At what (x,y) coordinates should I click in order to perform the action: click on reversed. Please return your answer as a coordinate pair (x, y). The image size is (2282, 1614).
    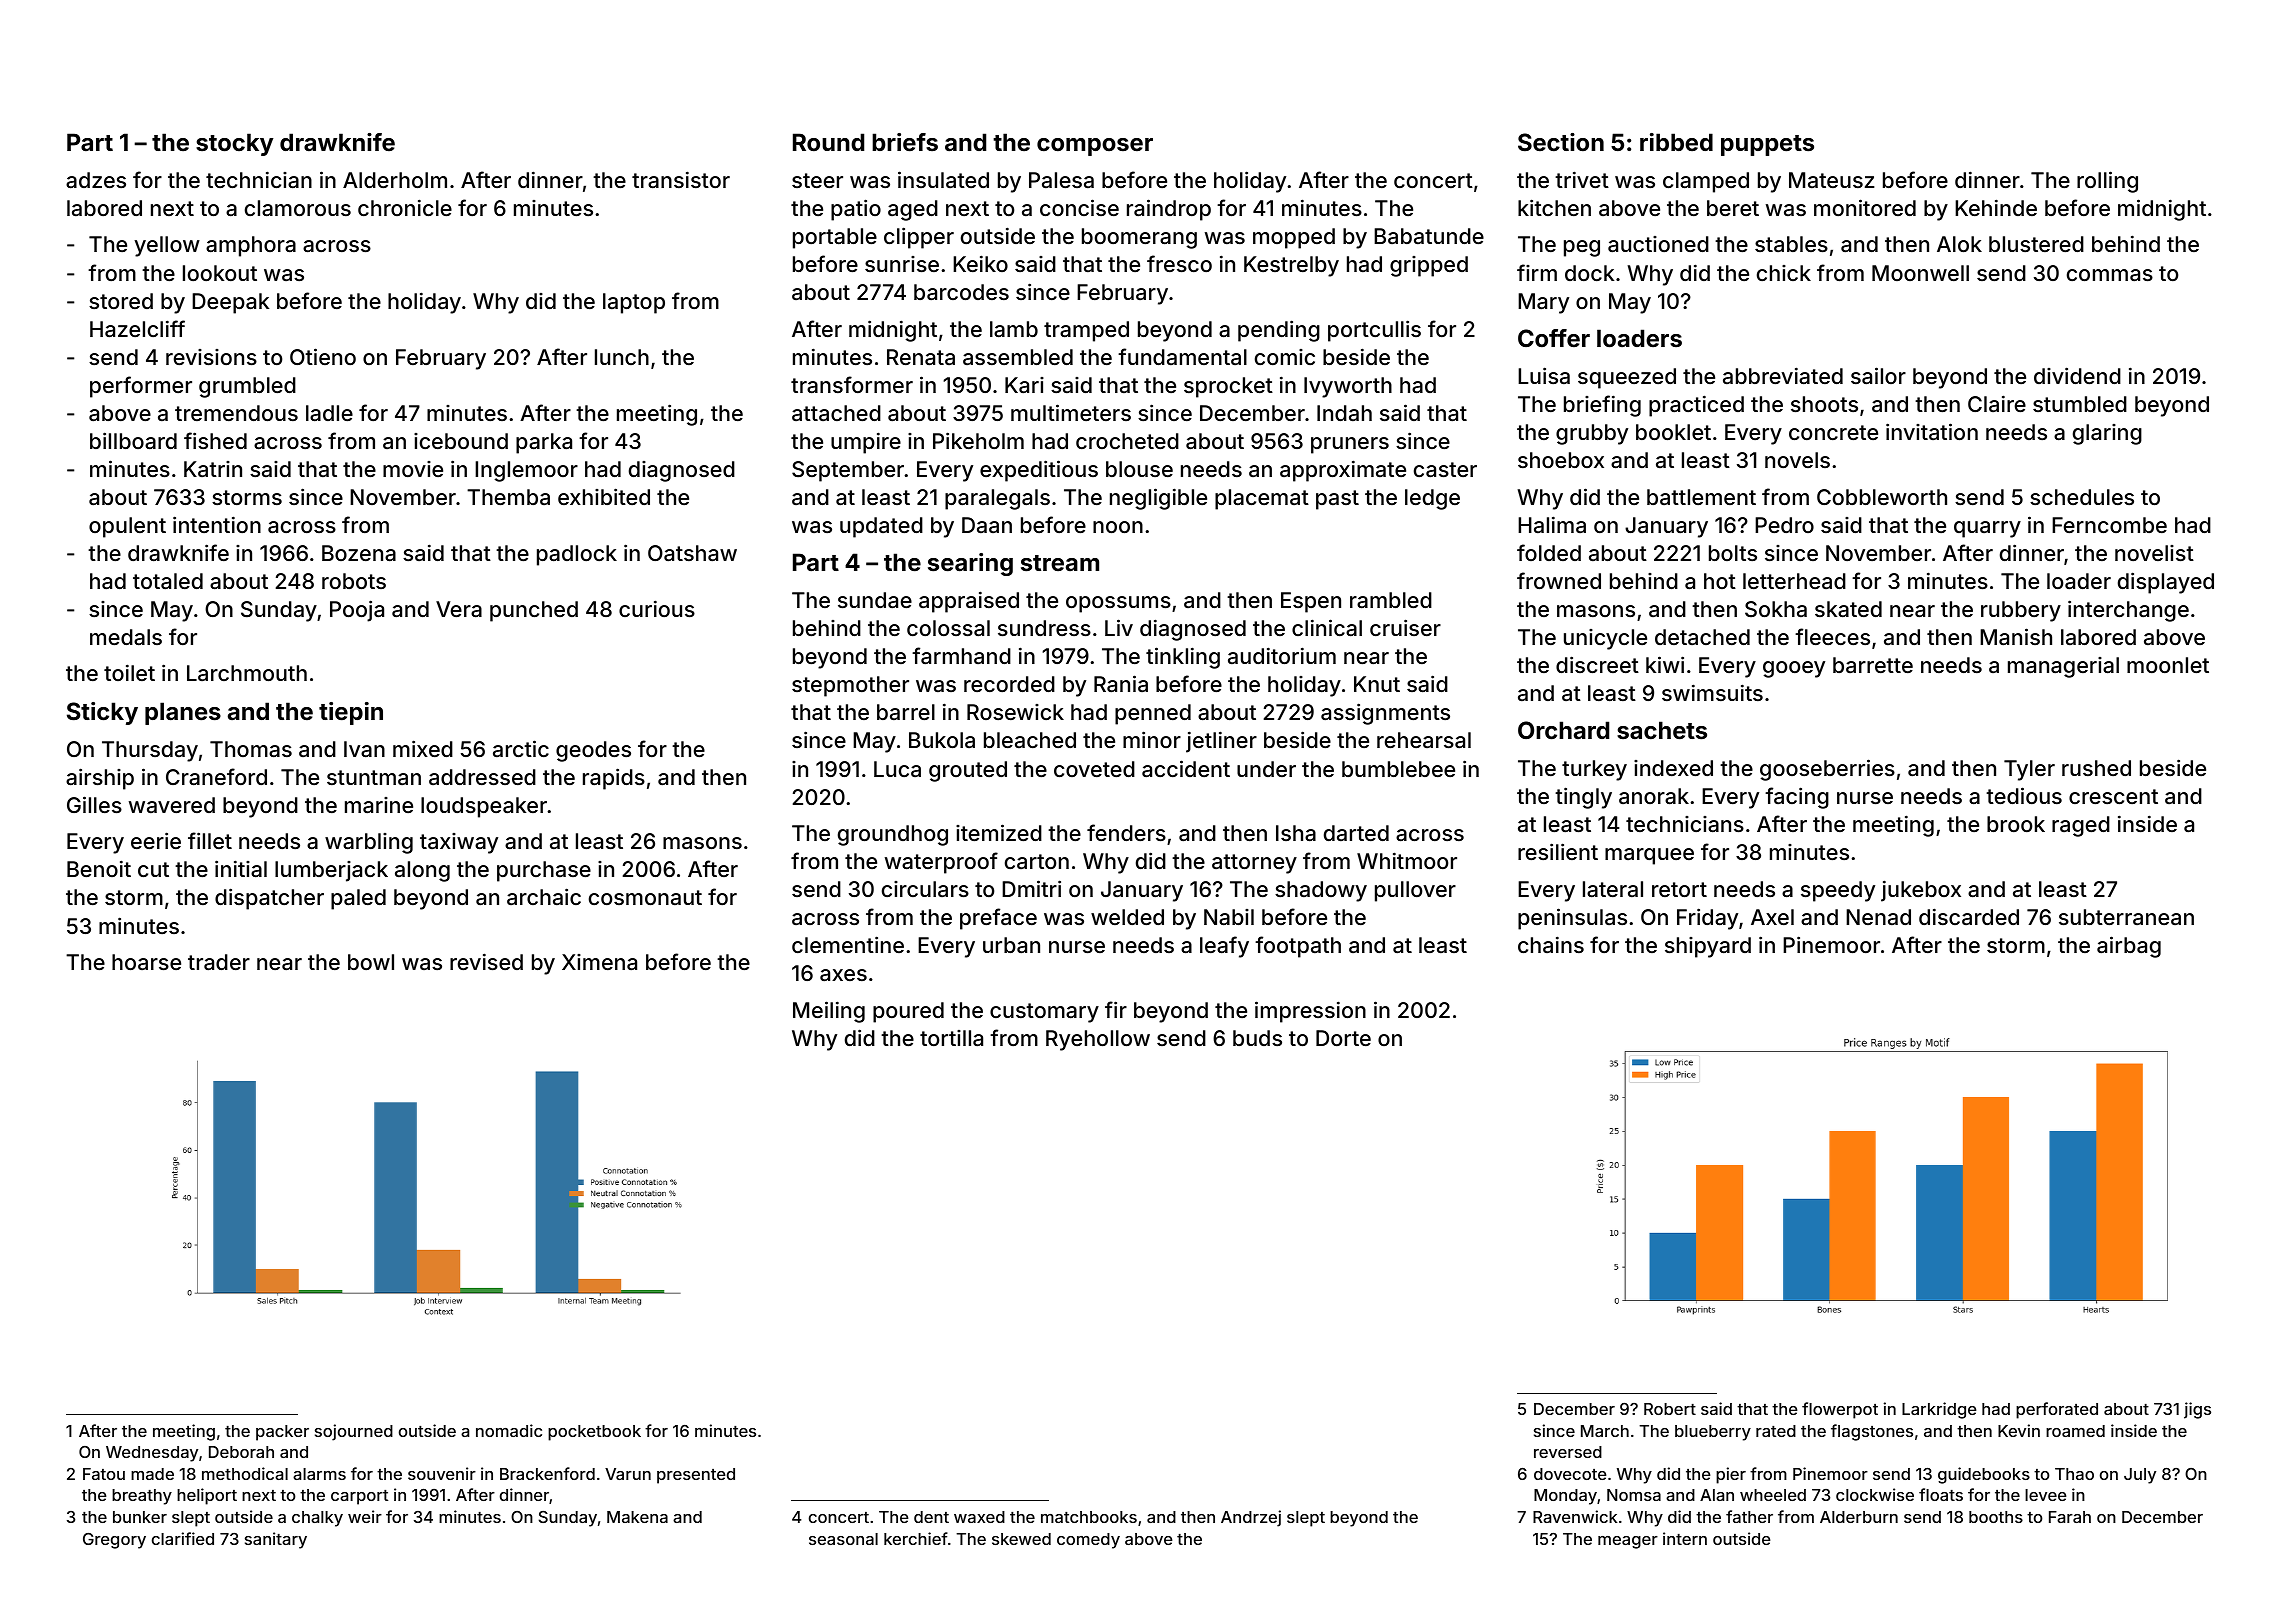
    Looking at the image, I should click on (1568, 1452).
